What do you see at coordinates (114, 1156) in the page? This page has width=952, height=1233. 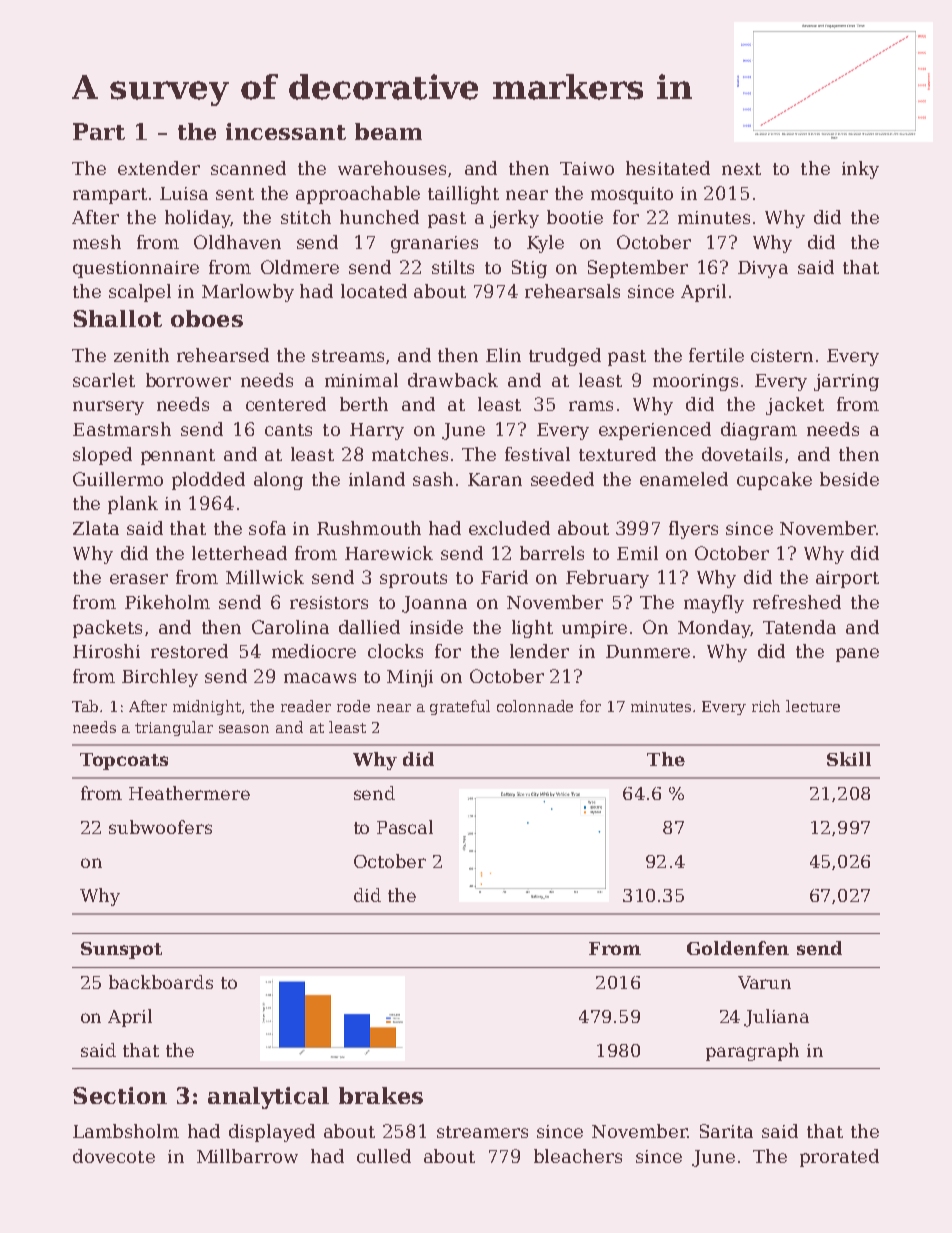 I see `dovecote` at bounding box center [114, 1156].
